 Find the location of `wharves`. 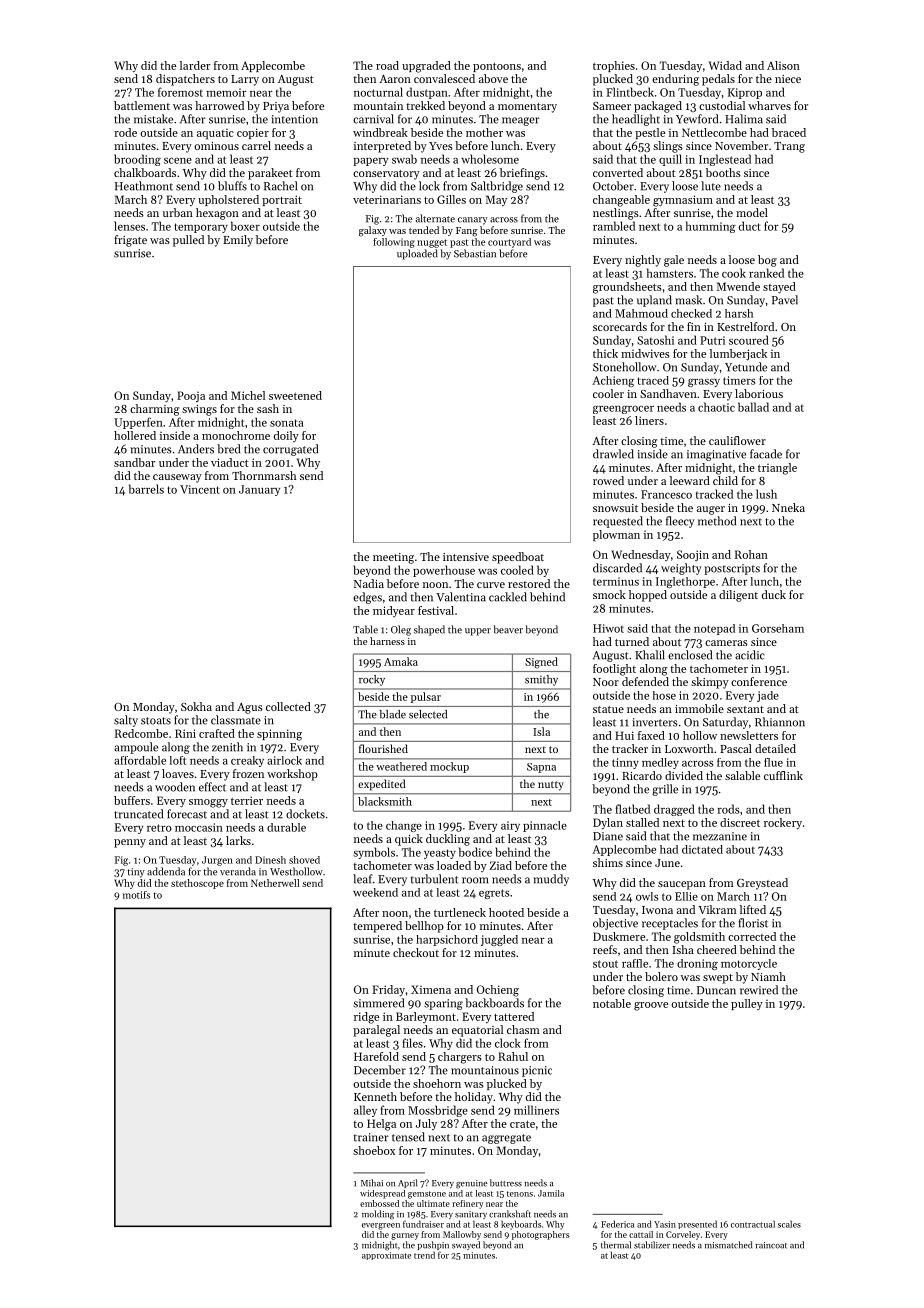

wharves is located at coordinates (769, 105).
